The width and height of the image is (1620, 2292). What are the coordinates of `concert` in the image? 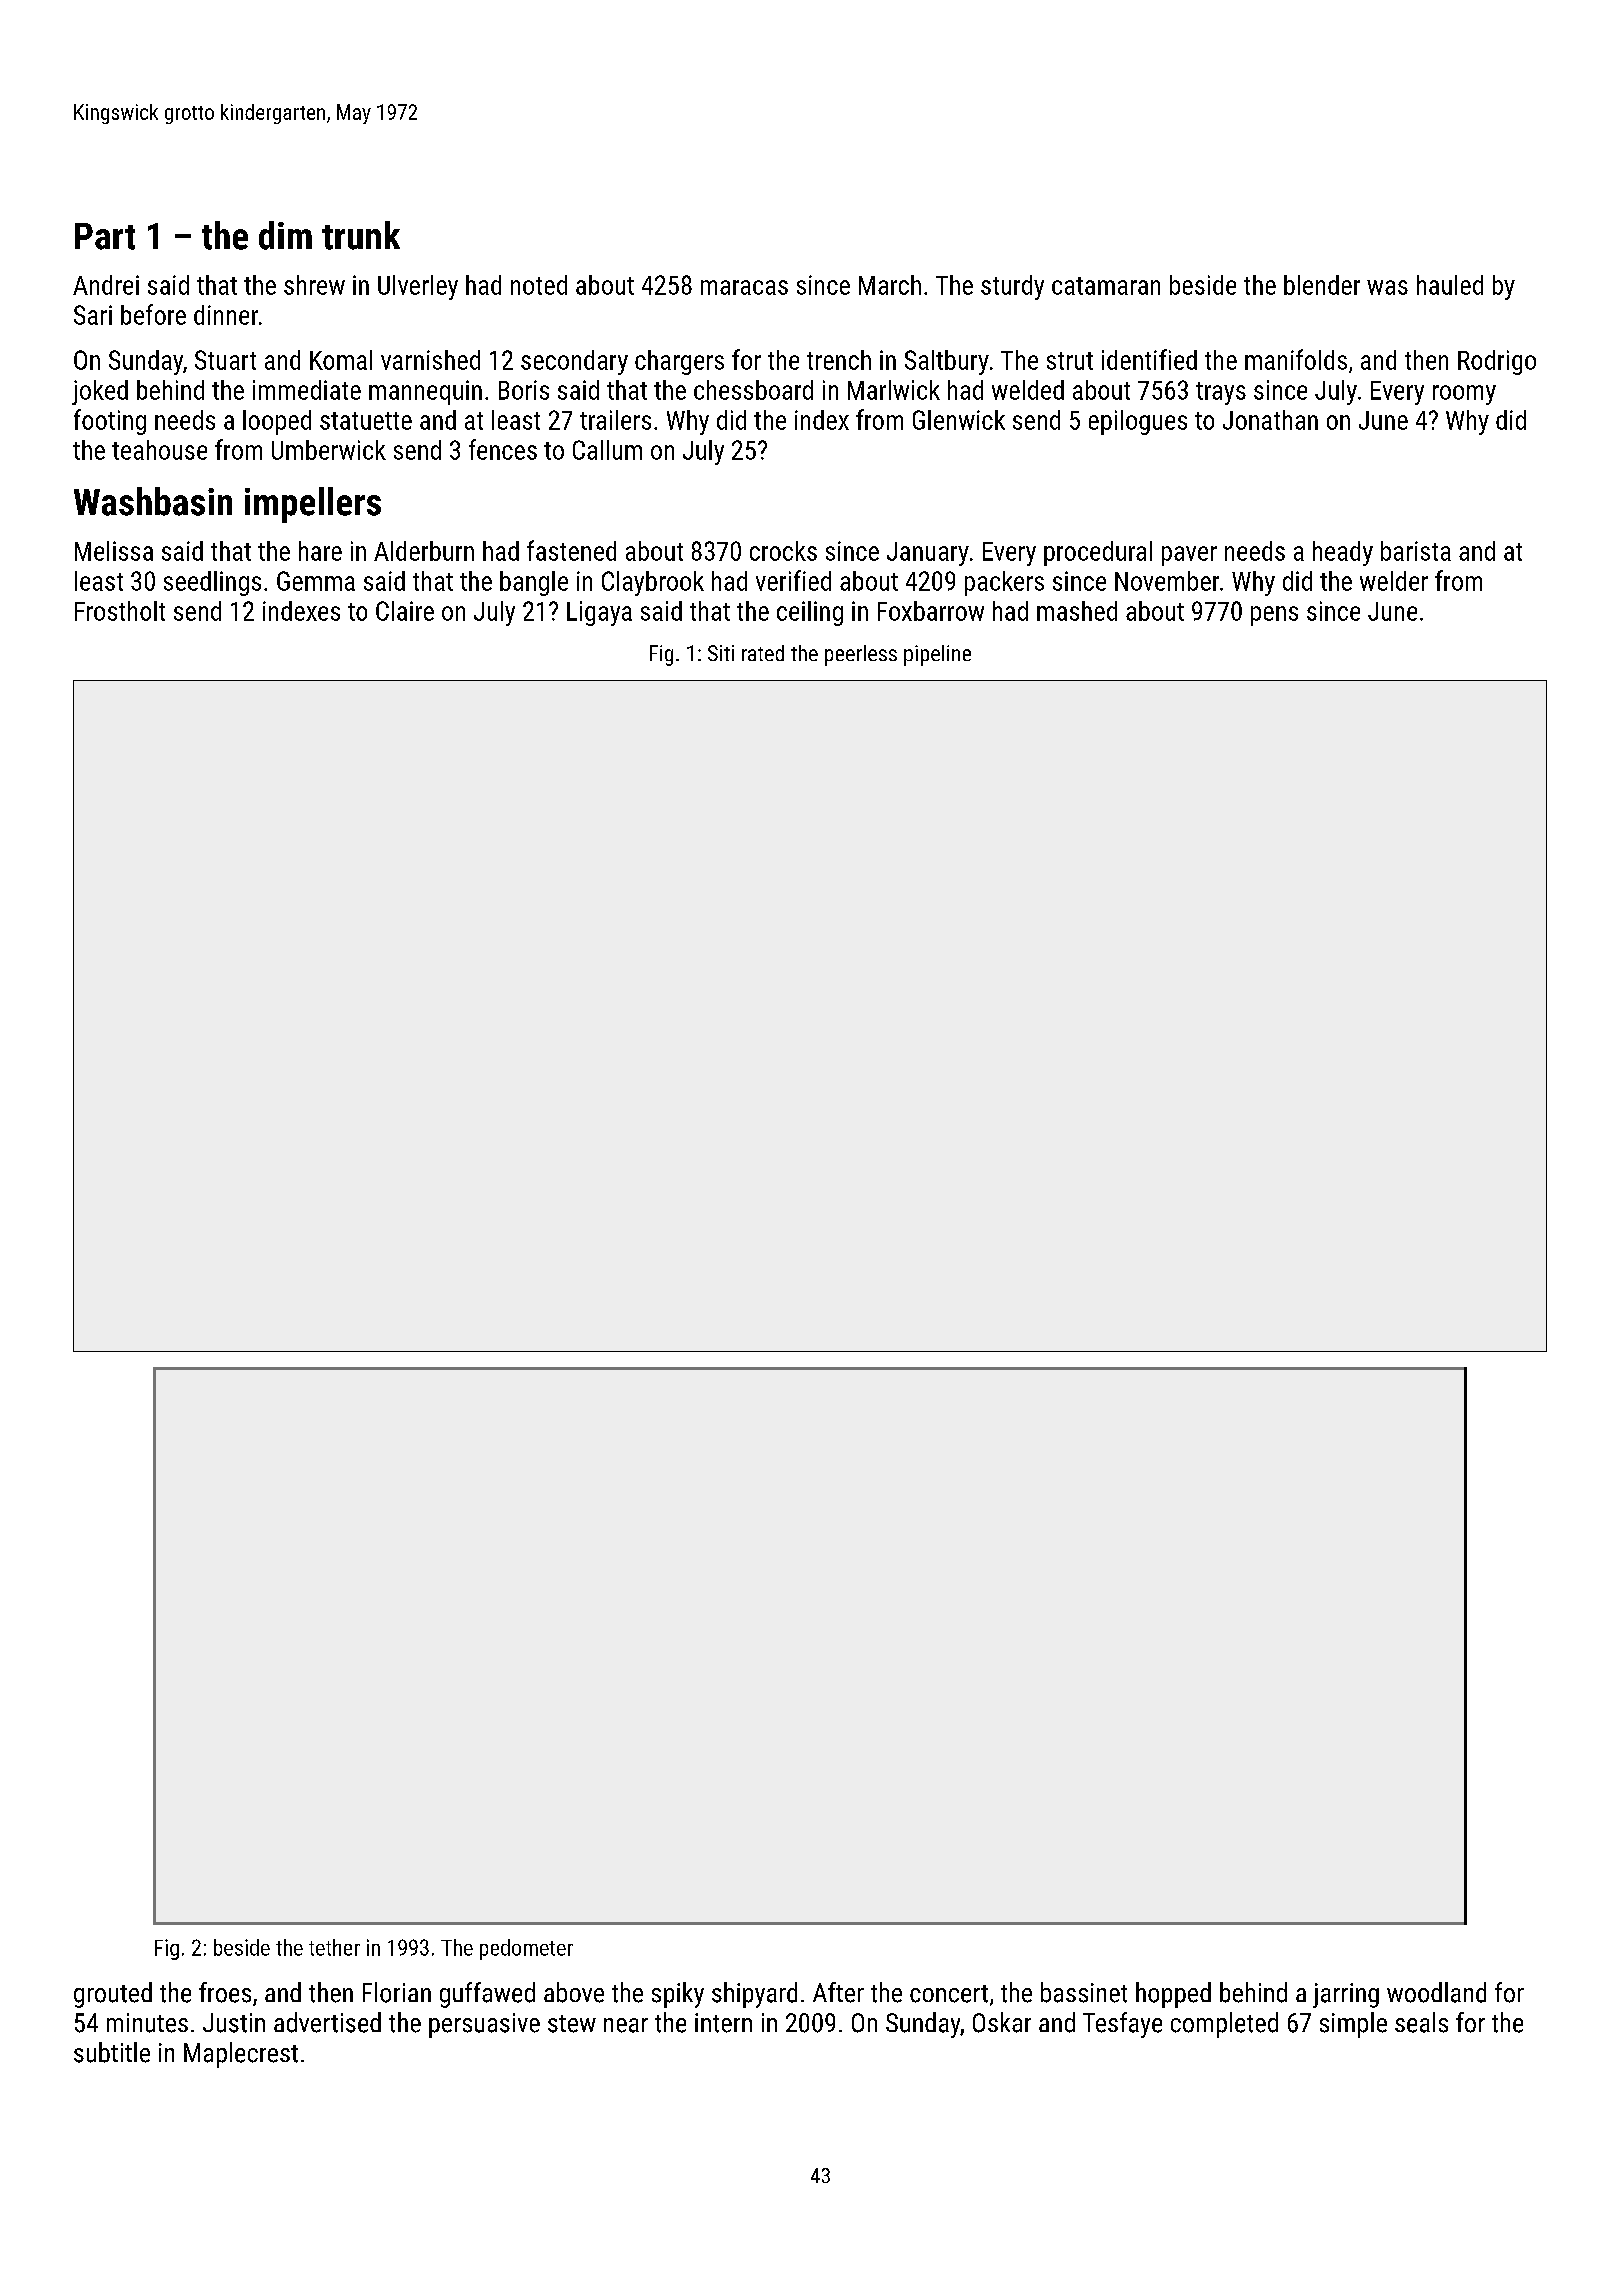 It's located at (949, 1994).
